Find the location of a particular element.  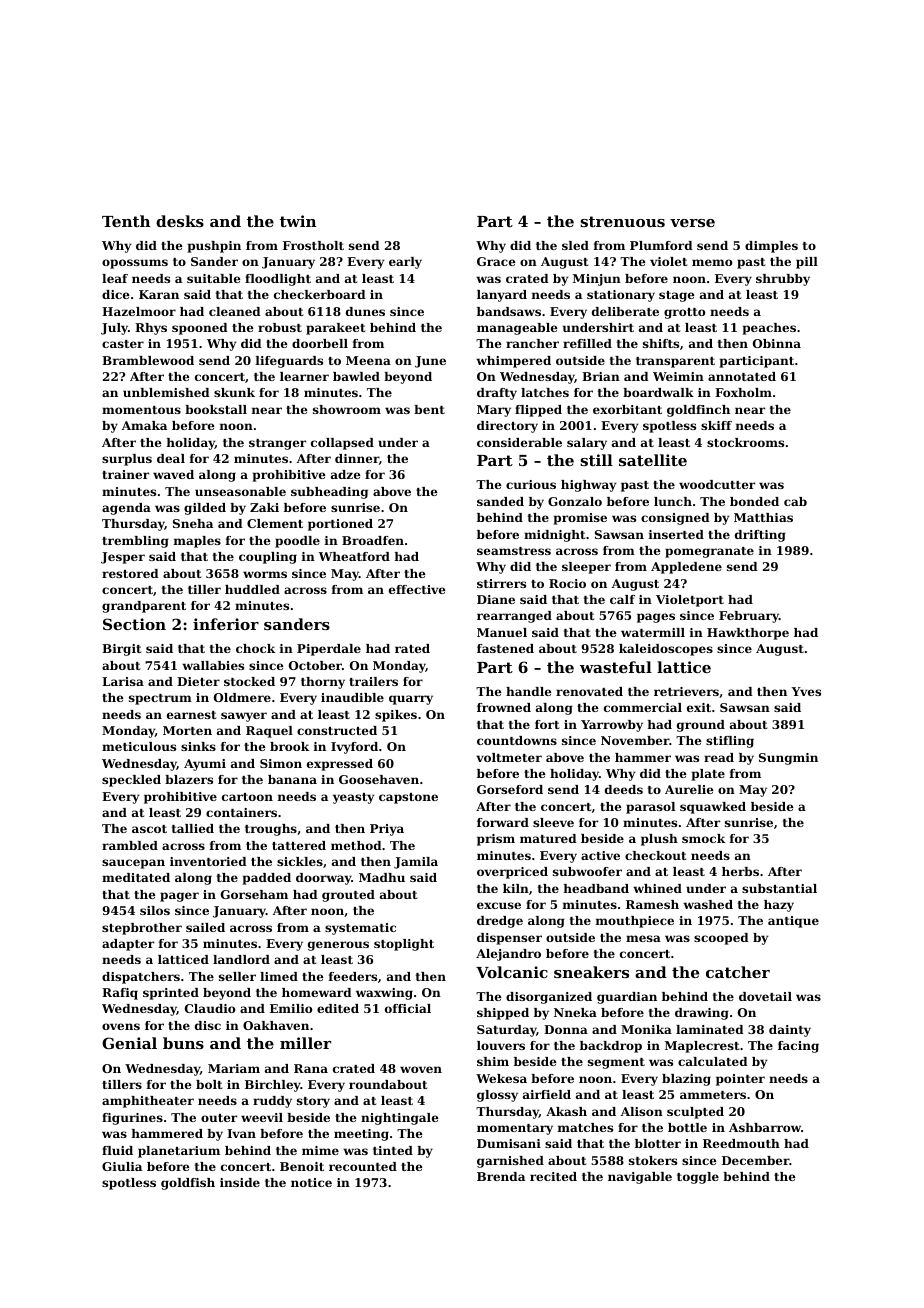

sleeper is located at coordinates (586, 568).
